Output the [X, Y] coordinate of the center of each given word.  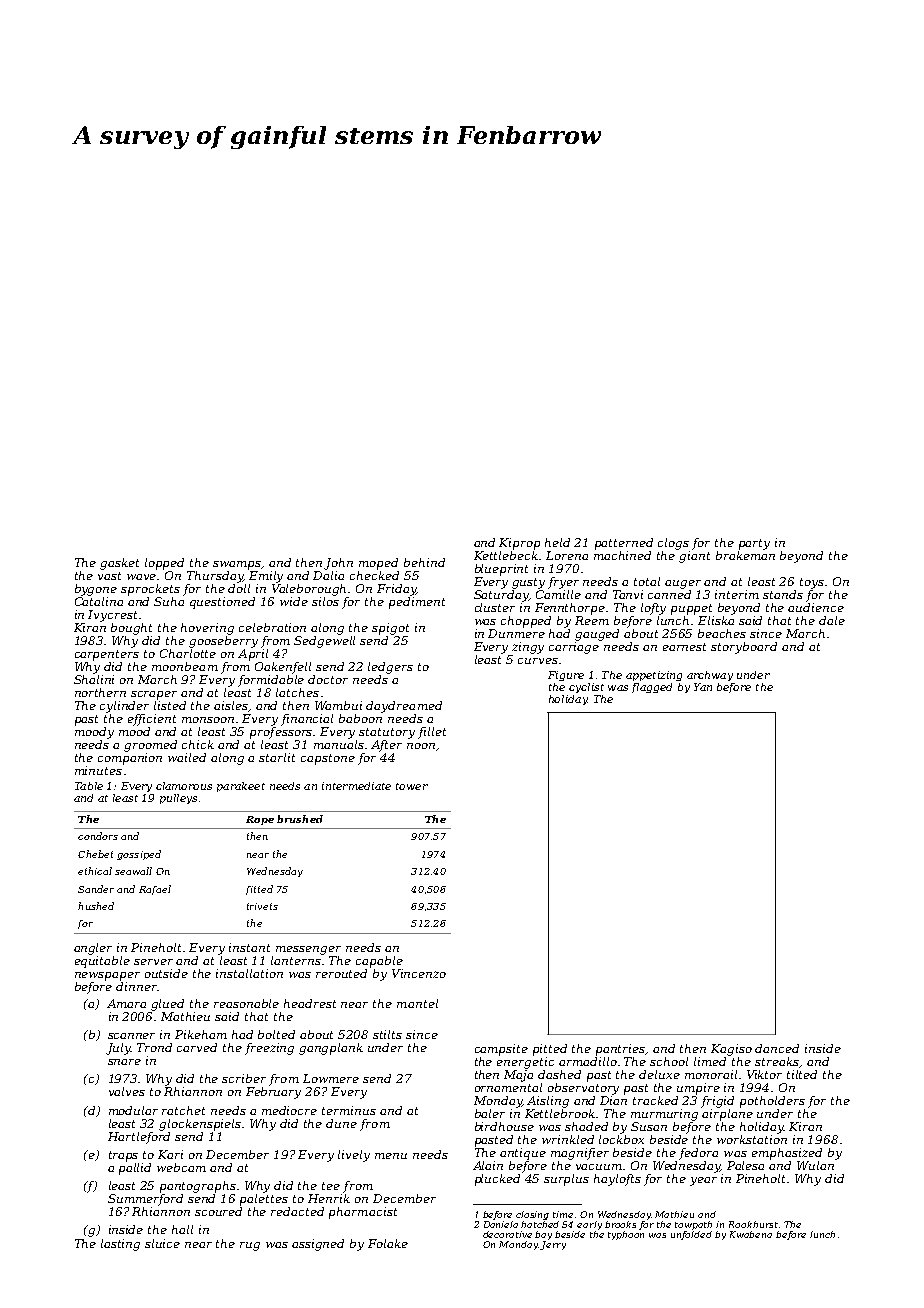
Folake [388, 1243]
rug [250, 1246]
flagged [652, 688]
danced [777, 1048]
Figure [566, 676]
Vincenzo [419, 973]
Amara [126, 1003]
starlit [277, 757]
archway [710, 676]
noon [421, 746]
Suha [169, 601]
